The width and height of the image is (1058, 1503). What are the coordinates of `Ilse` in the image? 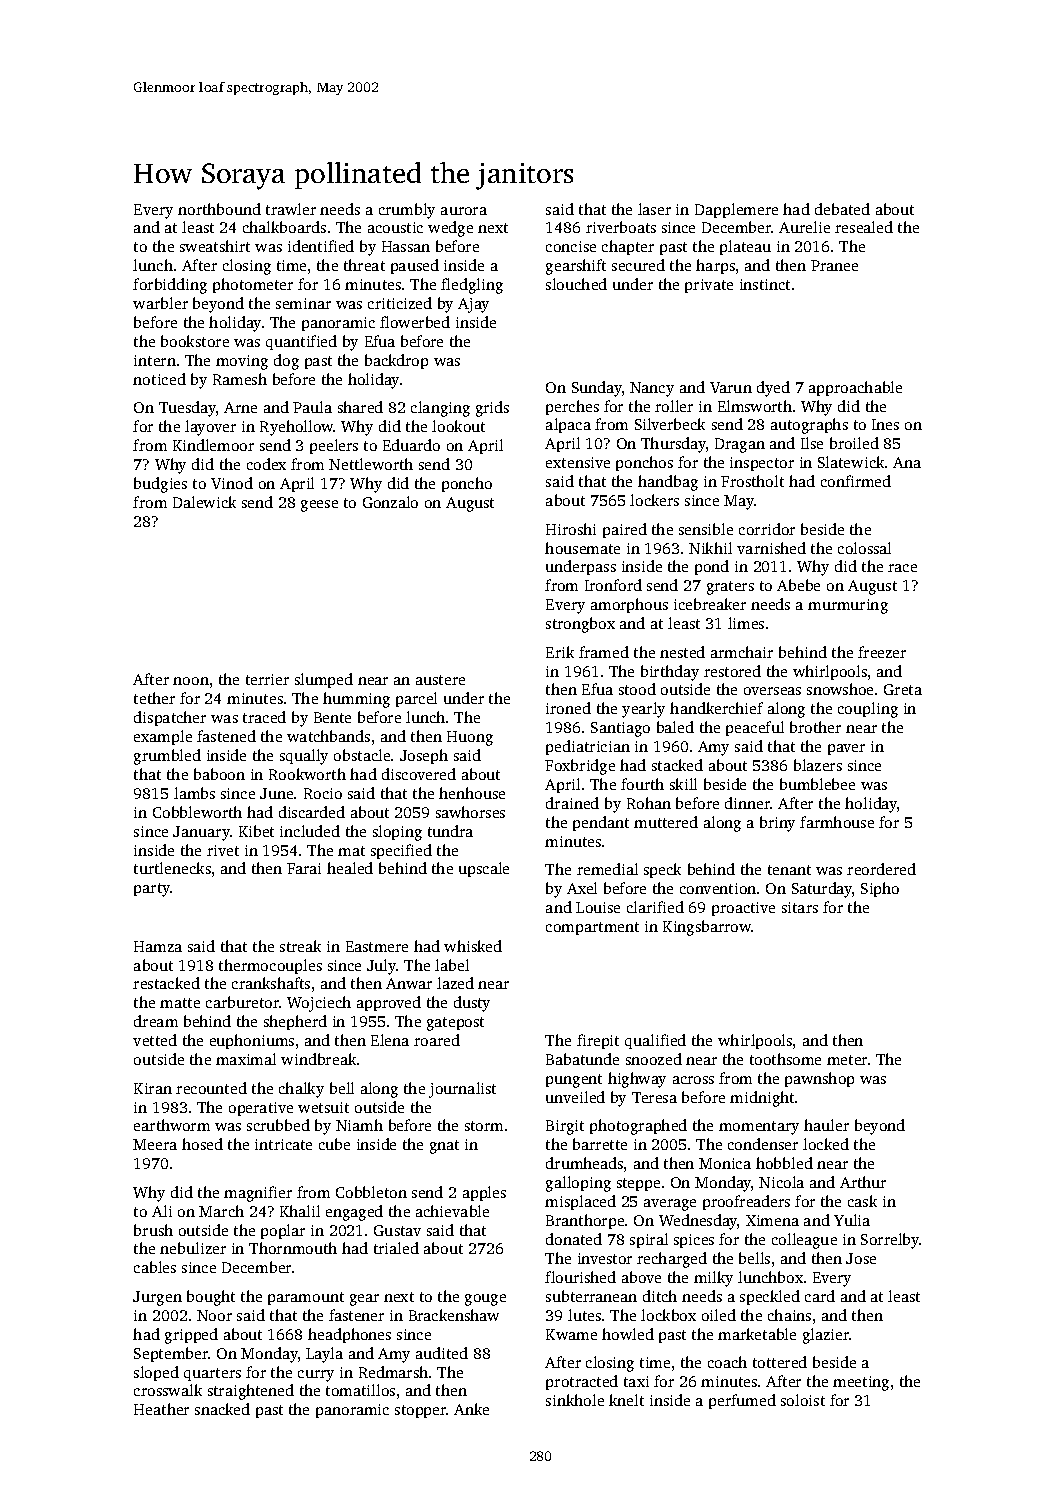 It's located at (812, 443).
